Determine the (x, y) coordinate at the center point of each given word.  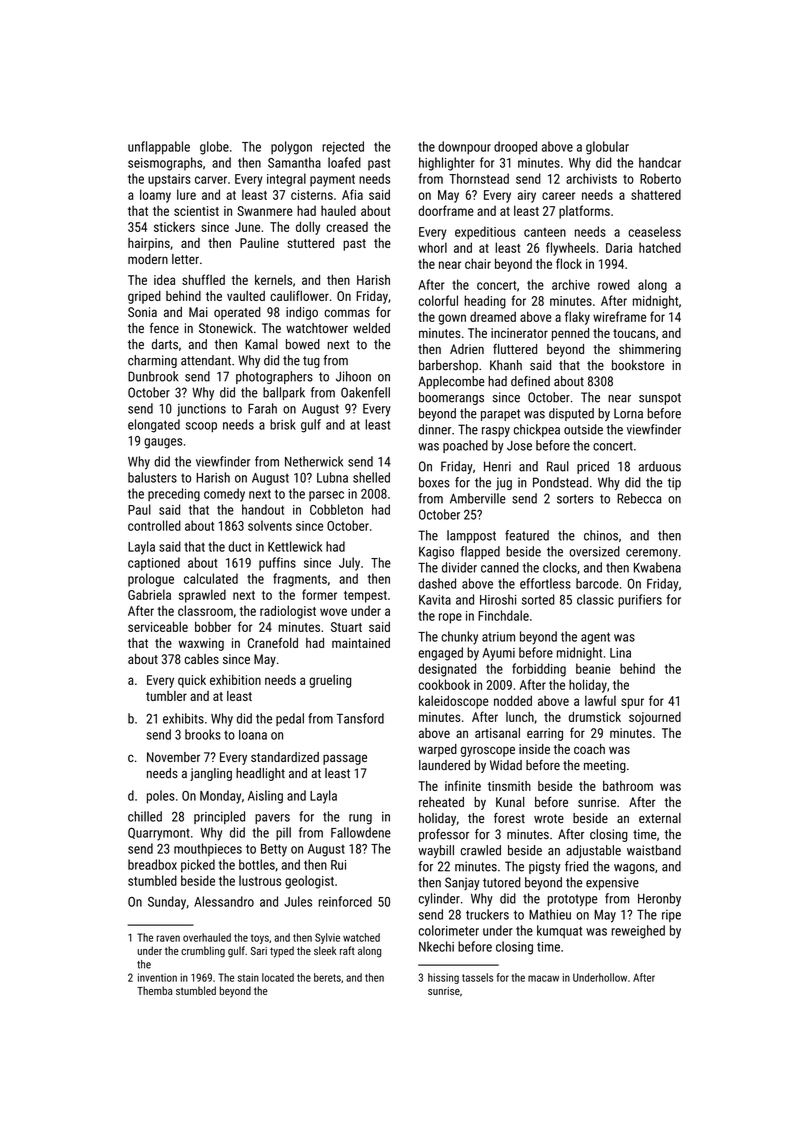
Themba (154, 990)
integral (286, 180)
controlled (154, 525)
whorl (432, 247)
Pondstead (560, 482)
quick (192, 681)
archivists (591, 178)
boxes (434, 482)
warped (437, 750)
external (660, 818)
